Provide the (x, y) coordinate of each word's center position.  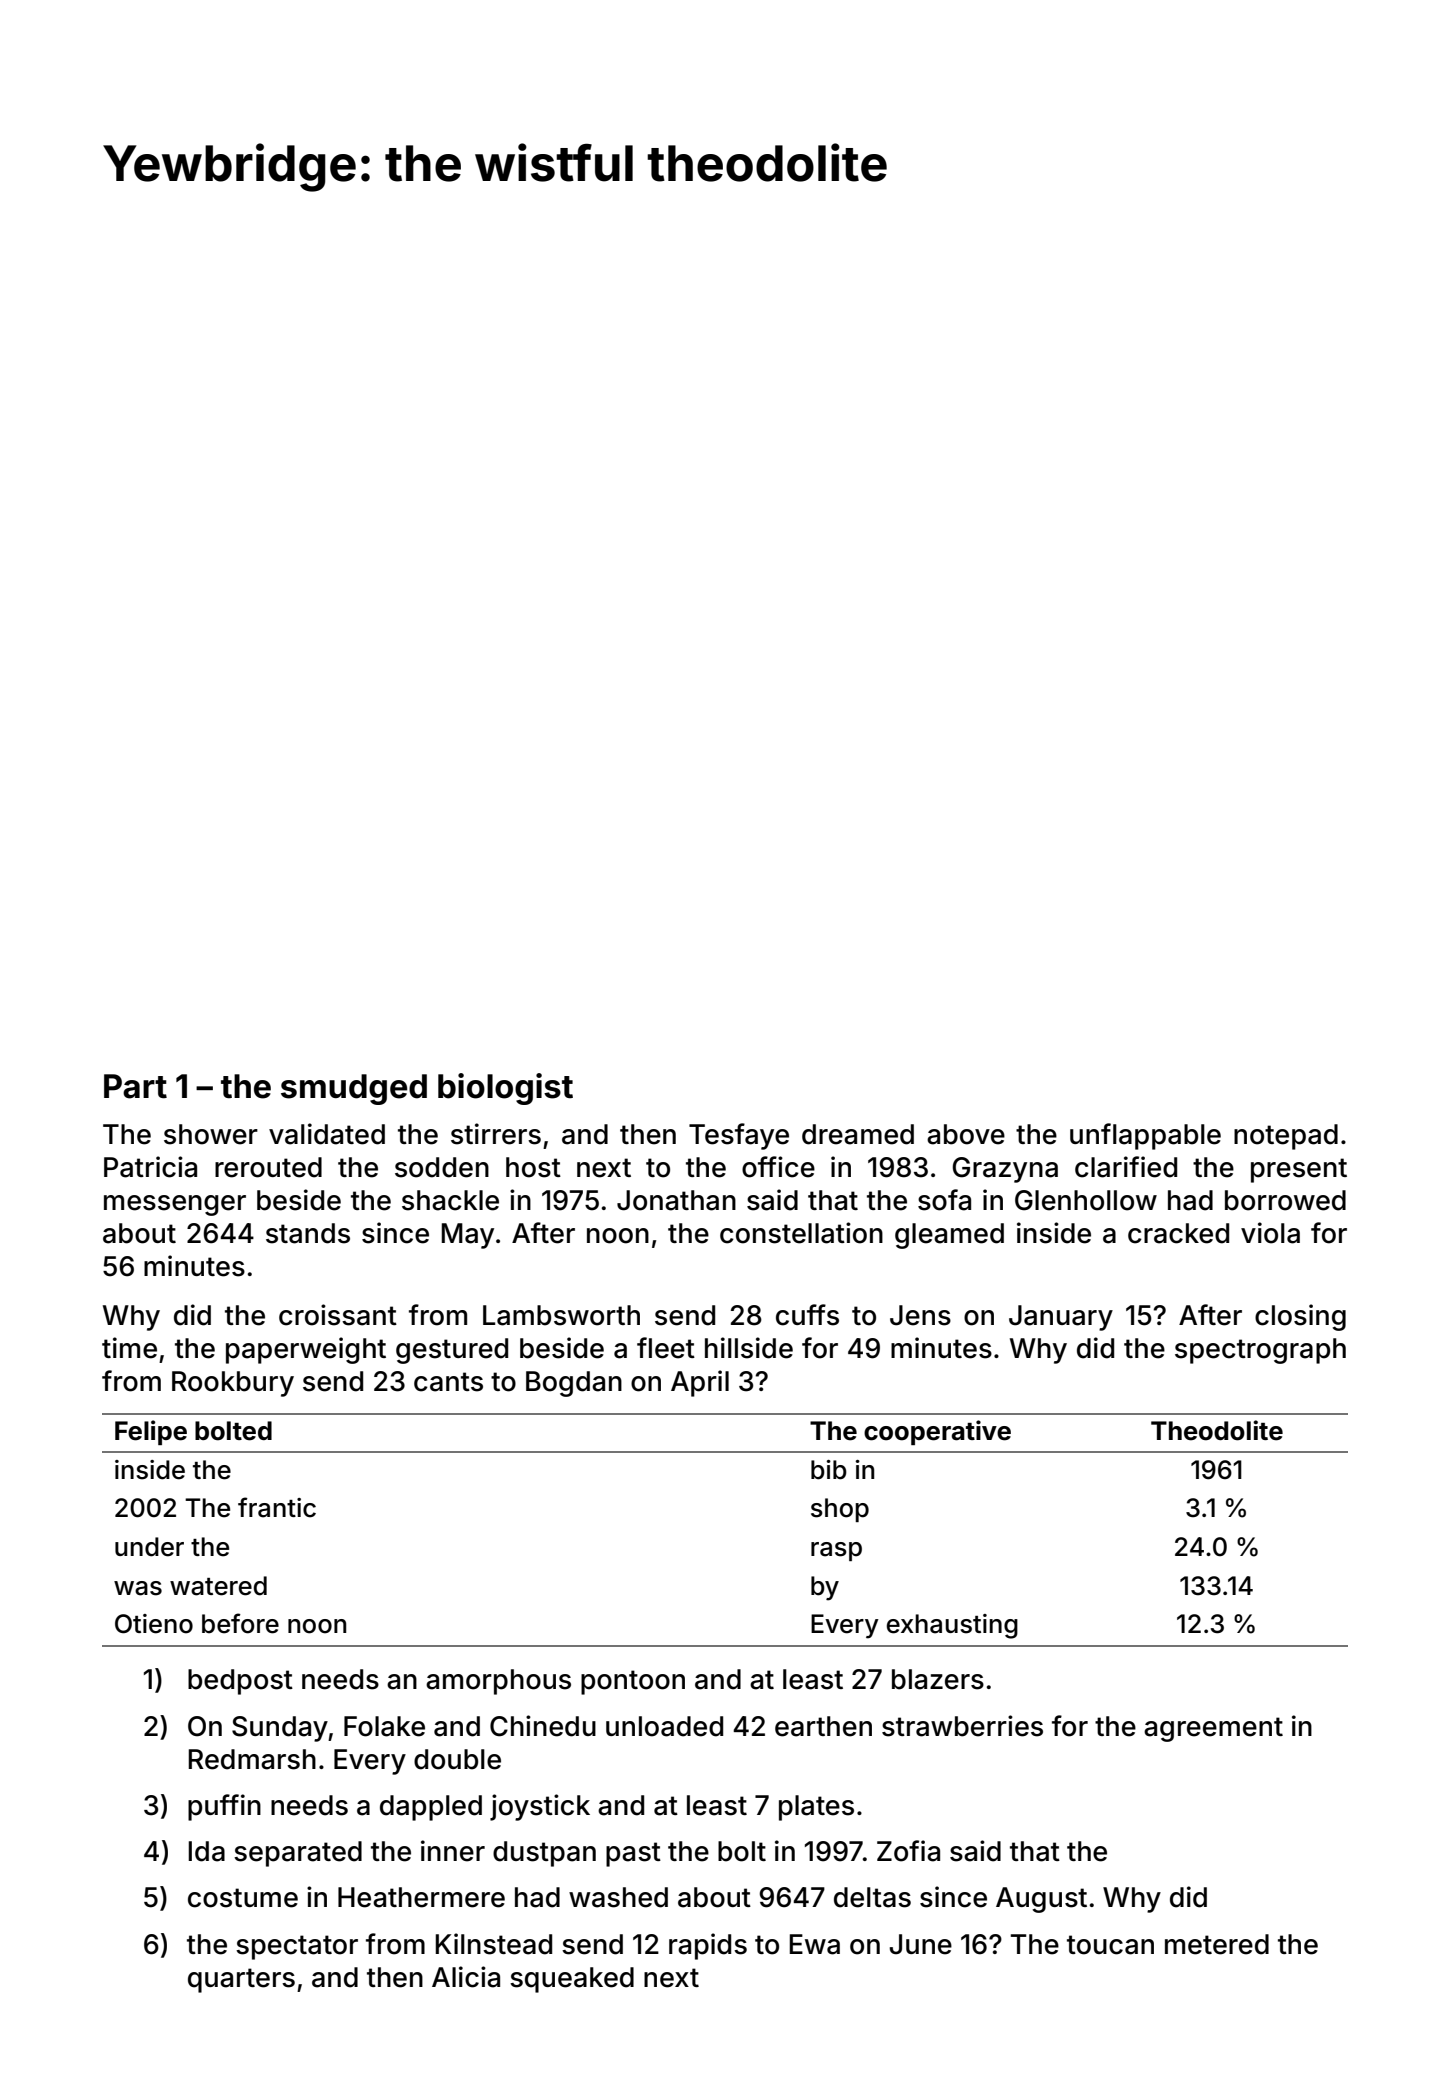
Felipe (151, 1432)
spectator (297, 1947)
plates (816, 1808)
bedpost (240, 1682)
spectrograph (1260, 1351)
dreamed (858, 1134)
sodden (442, 1167)
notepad (1286, 1137)
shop (840, 1510)
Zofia (908, 1851)
